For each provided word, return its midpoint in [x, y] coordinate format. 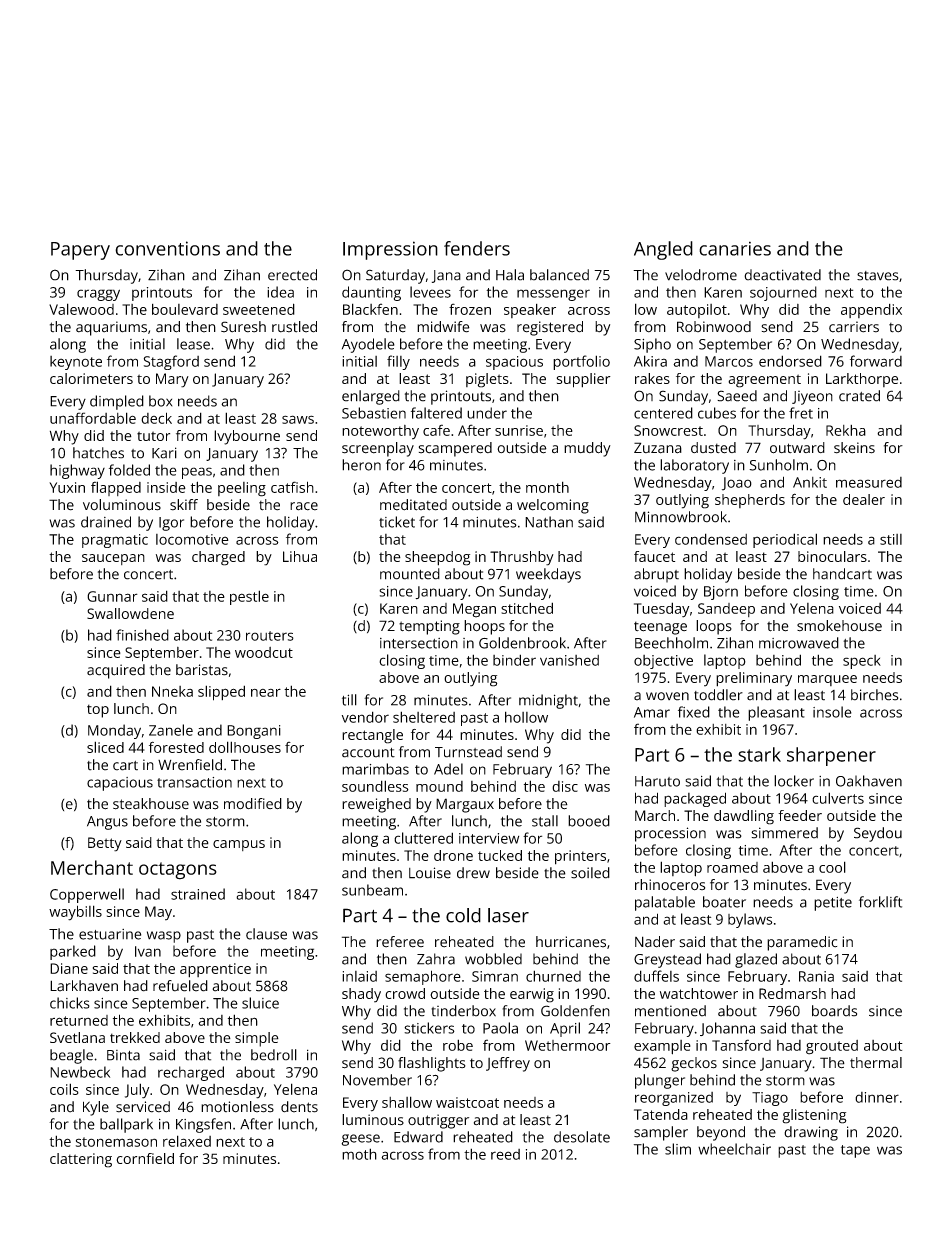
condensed [711, 539]
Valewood [81, 309]
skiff [184, 505]
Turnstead [468, 752]
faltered [436, 413]
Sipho [652, 345]
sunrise [519, 430]
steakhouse [151, 804]
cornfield [145, 1158]
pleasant [776, 713]
